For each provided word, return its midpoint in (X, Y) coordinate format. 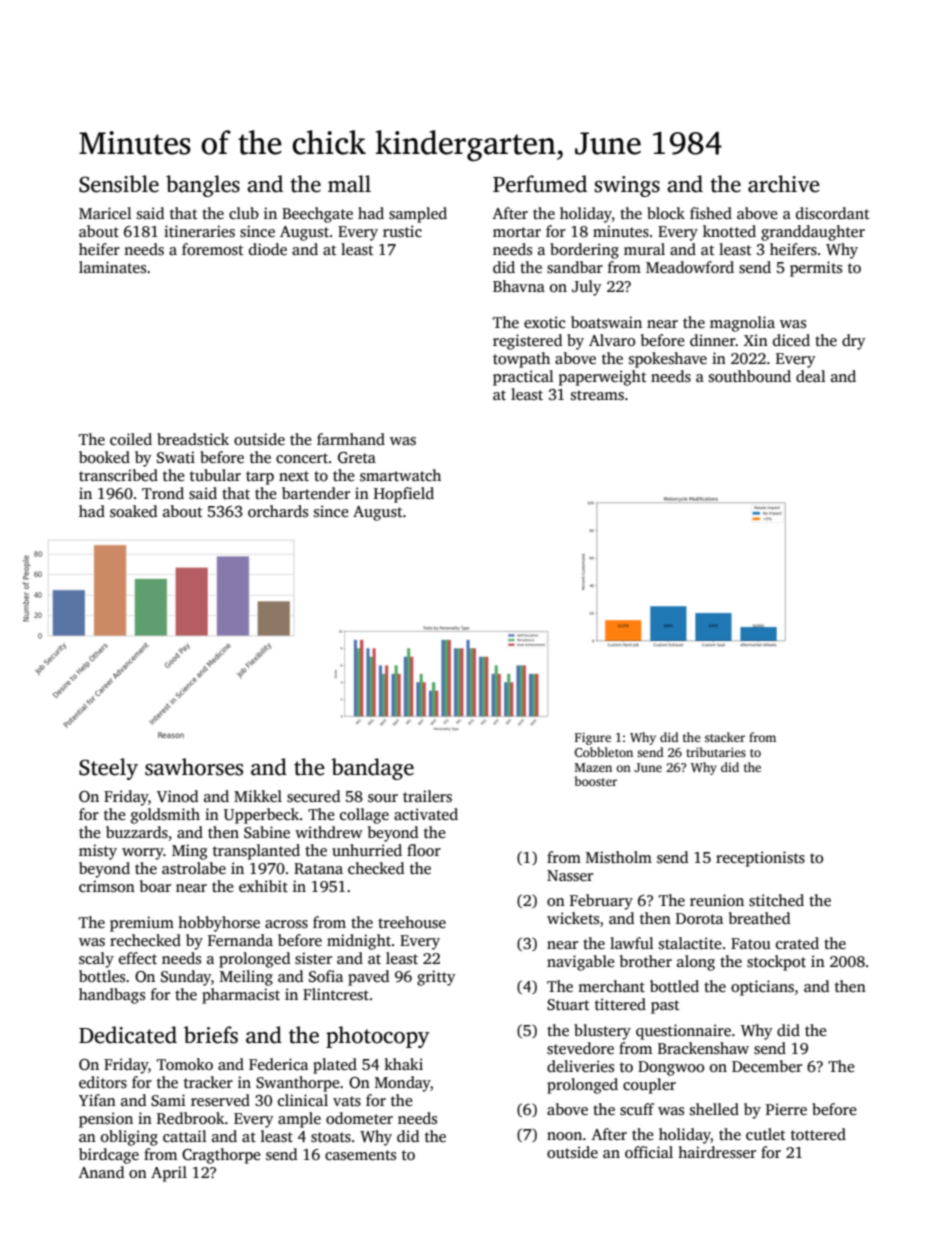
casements (360, 1155)
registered (527, 342)
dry (854, 342)
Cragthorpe (221, 1156)
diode (268, 249)
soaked (133, 511)
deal (811, 376)
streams (597, 395)
